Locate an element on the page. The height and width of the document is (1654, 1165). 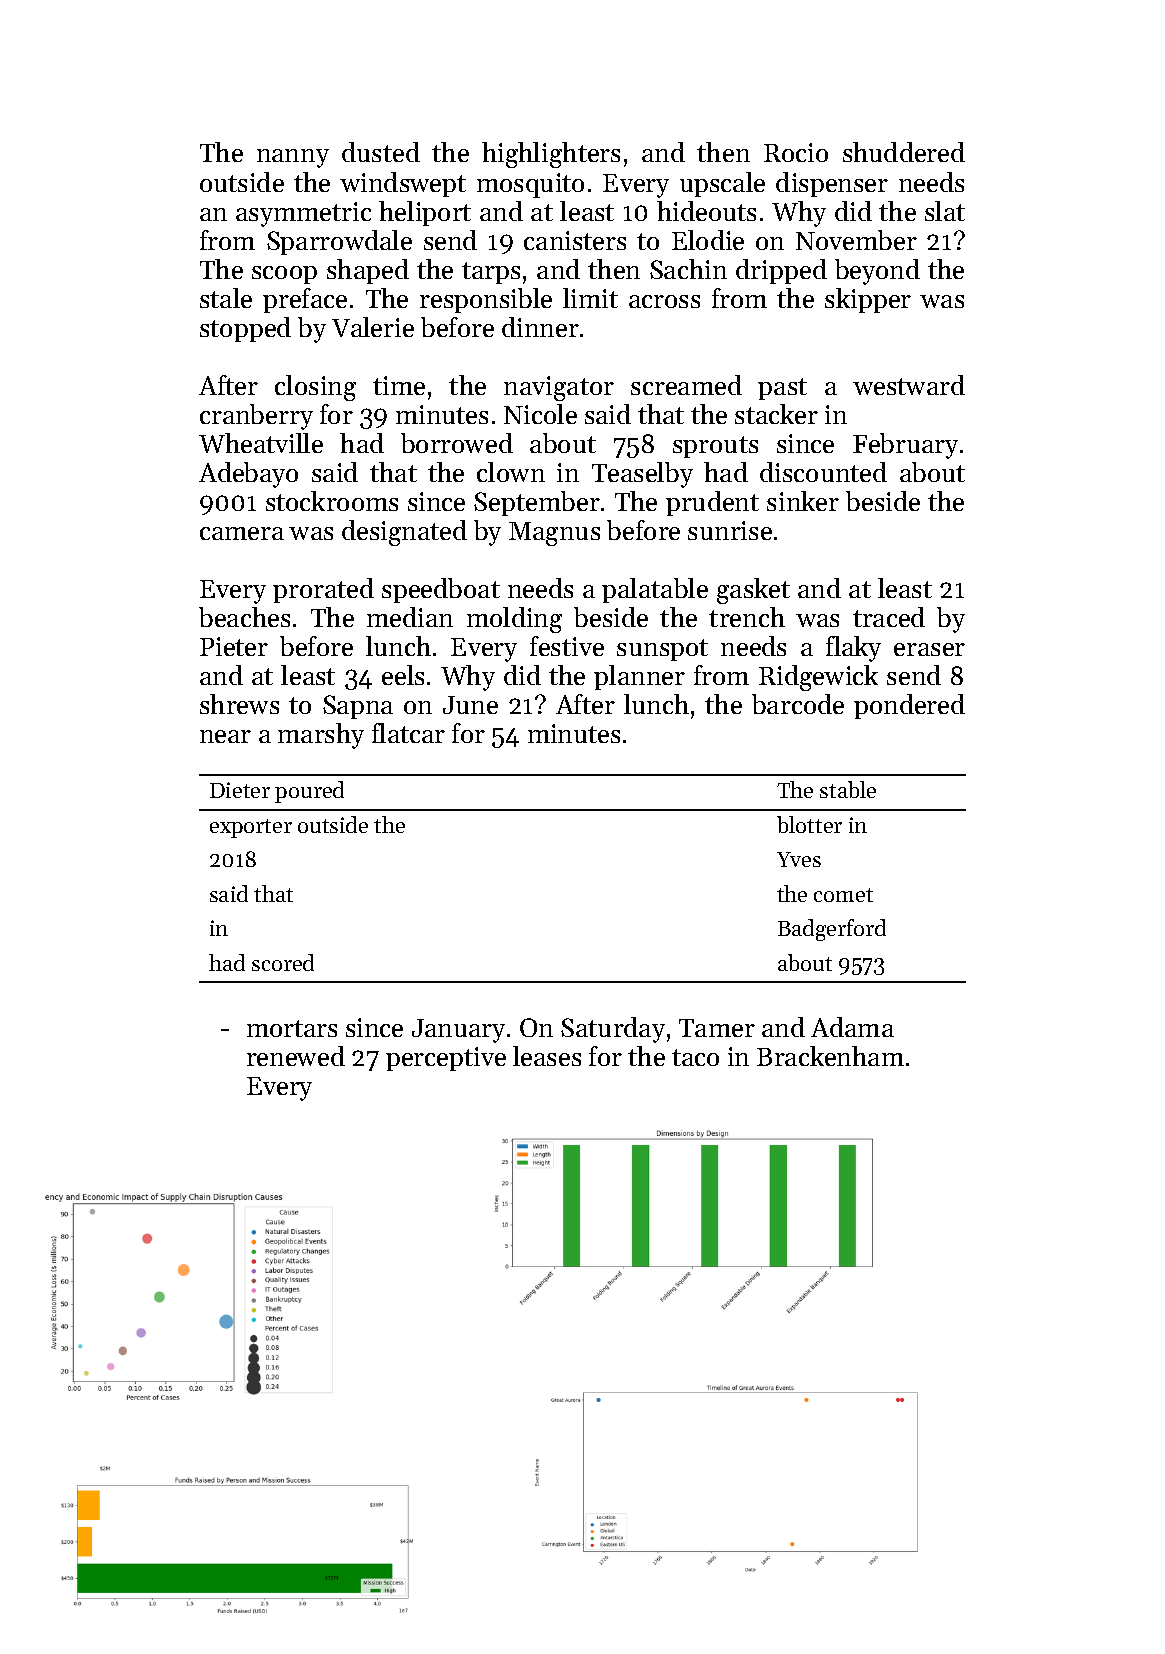
renewed is located at coordinates (296, 1056).
